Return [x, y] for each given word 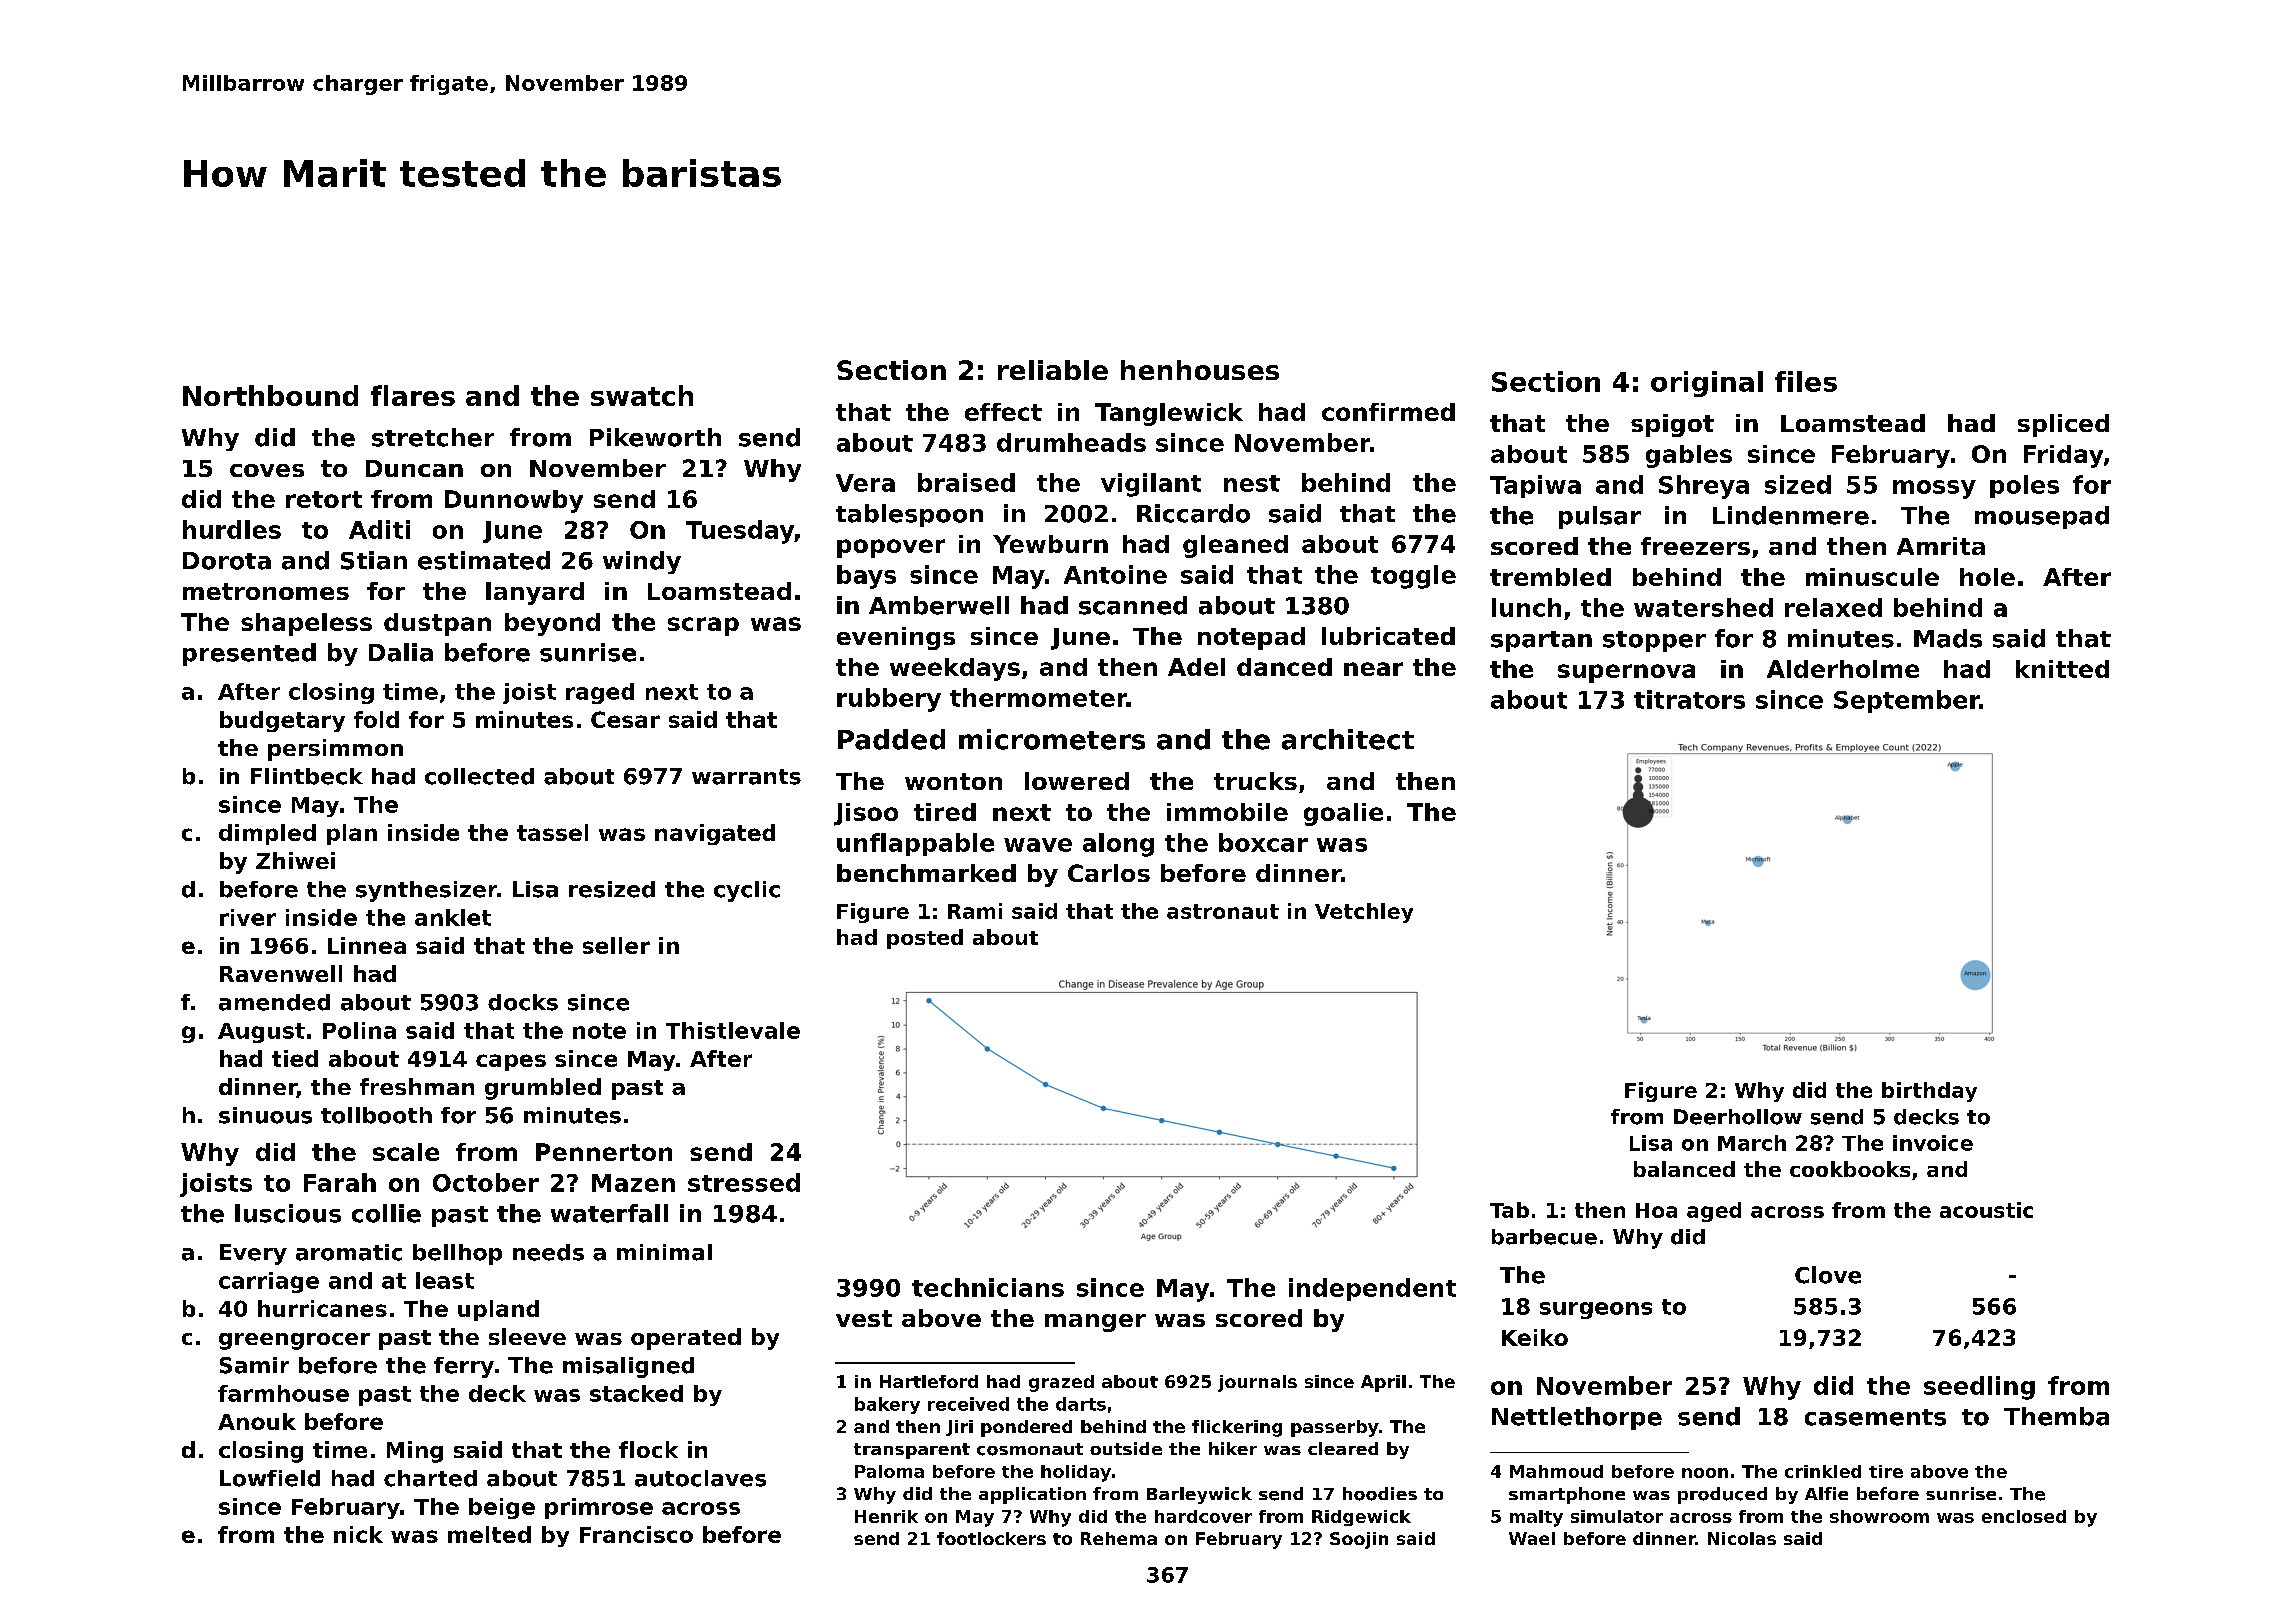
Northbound [270, 395]
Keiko [1535, 1337]
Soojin [1359, 1540]
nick [358, 1534]
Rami [975, 911]
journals [1257, 1383]
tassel [552, 832]
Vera [865, 483]
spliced [2063, 425]
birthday [1929, 1092]
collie [386, 1213]
